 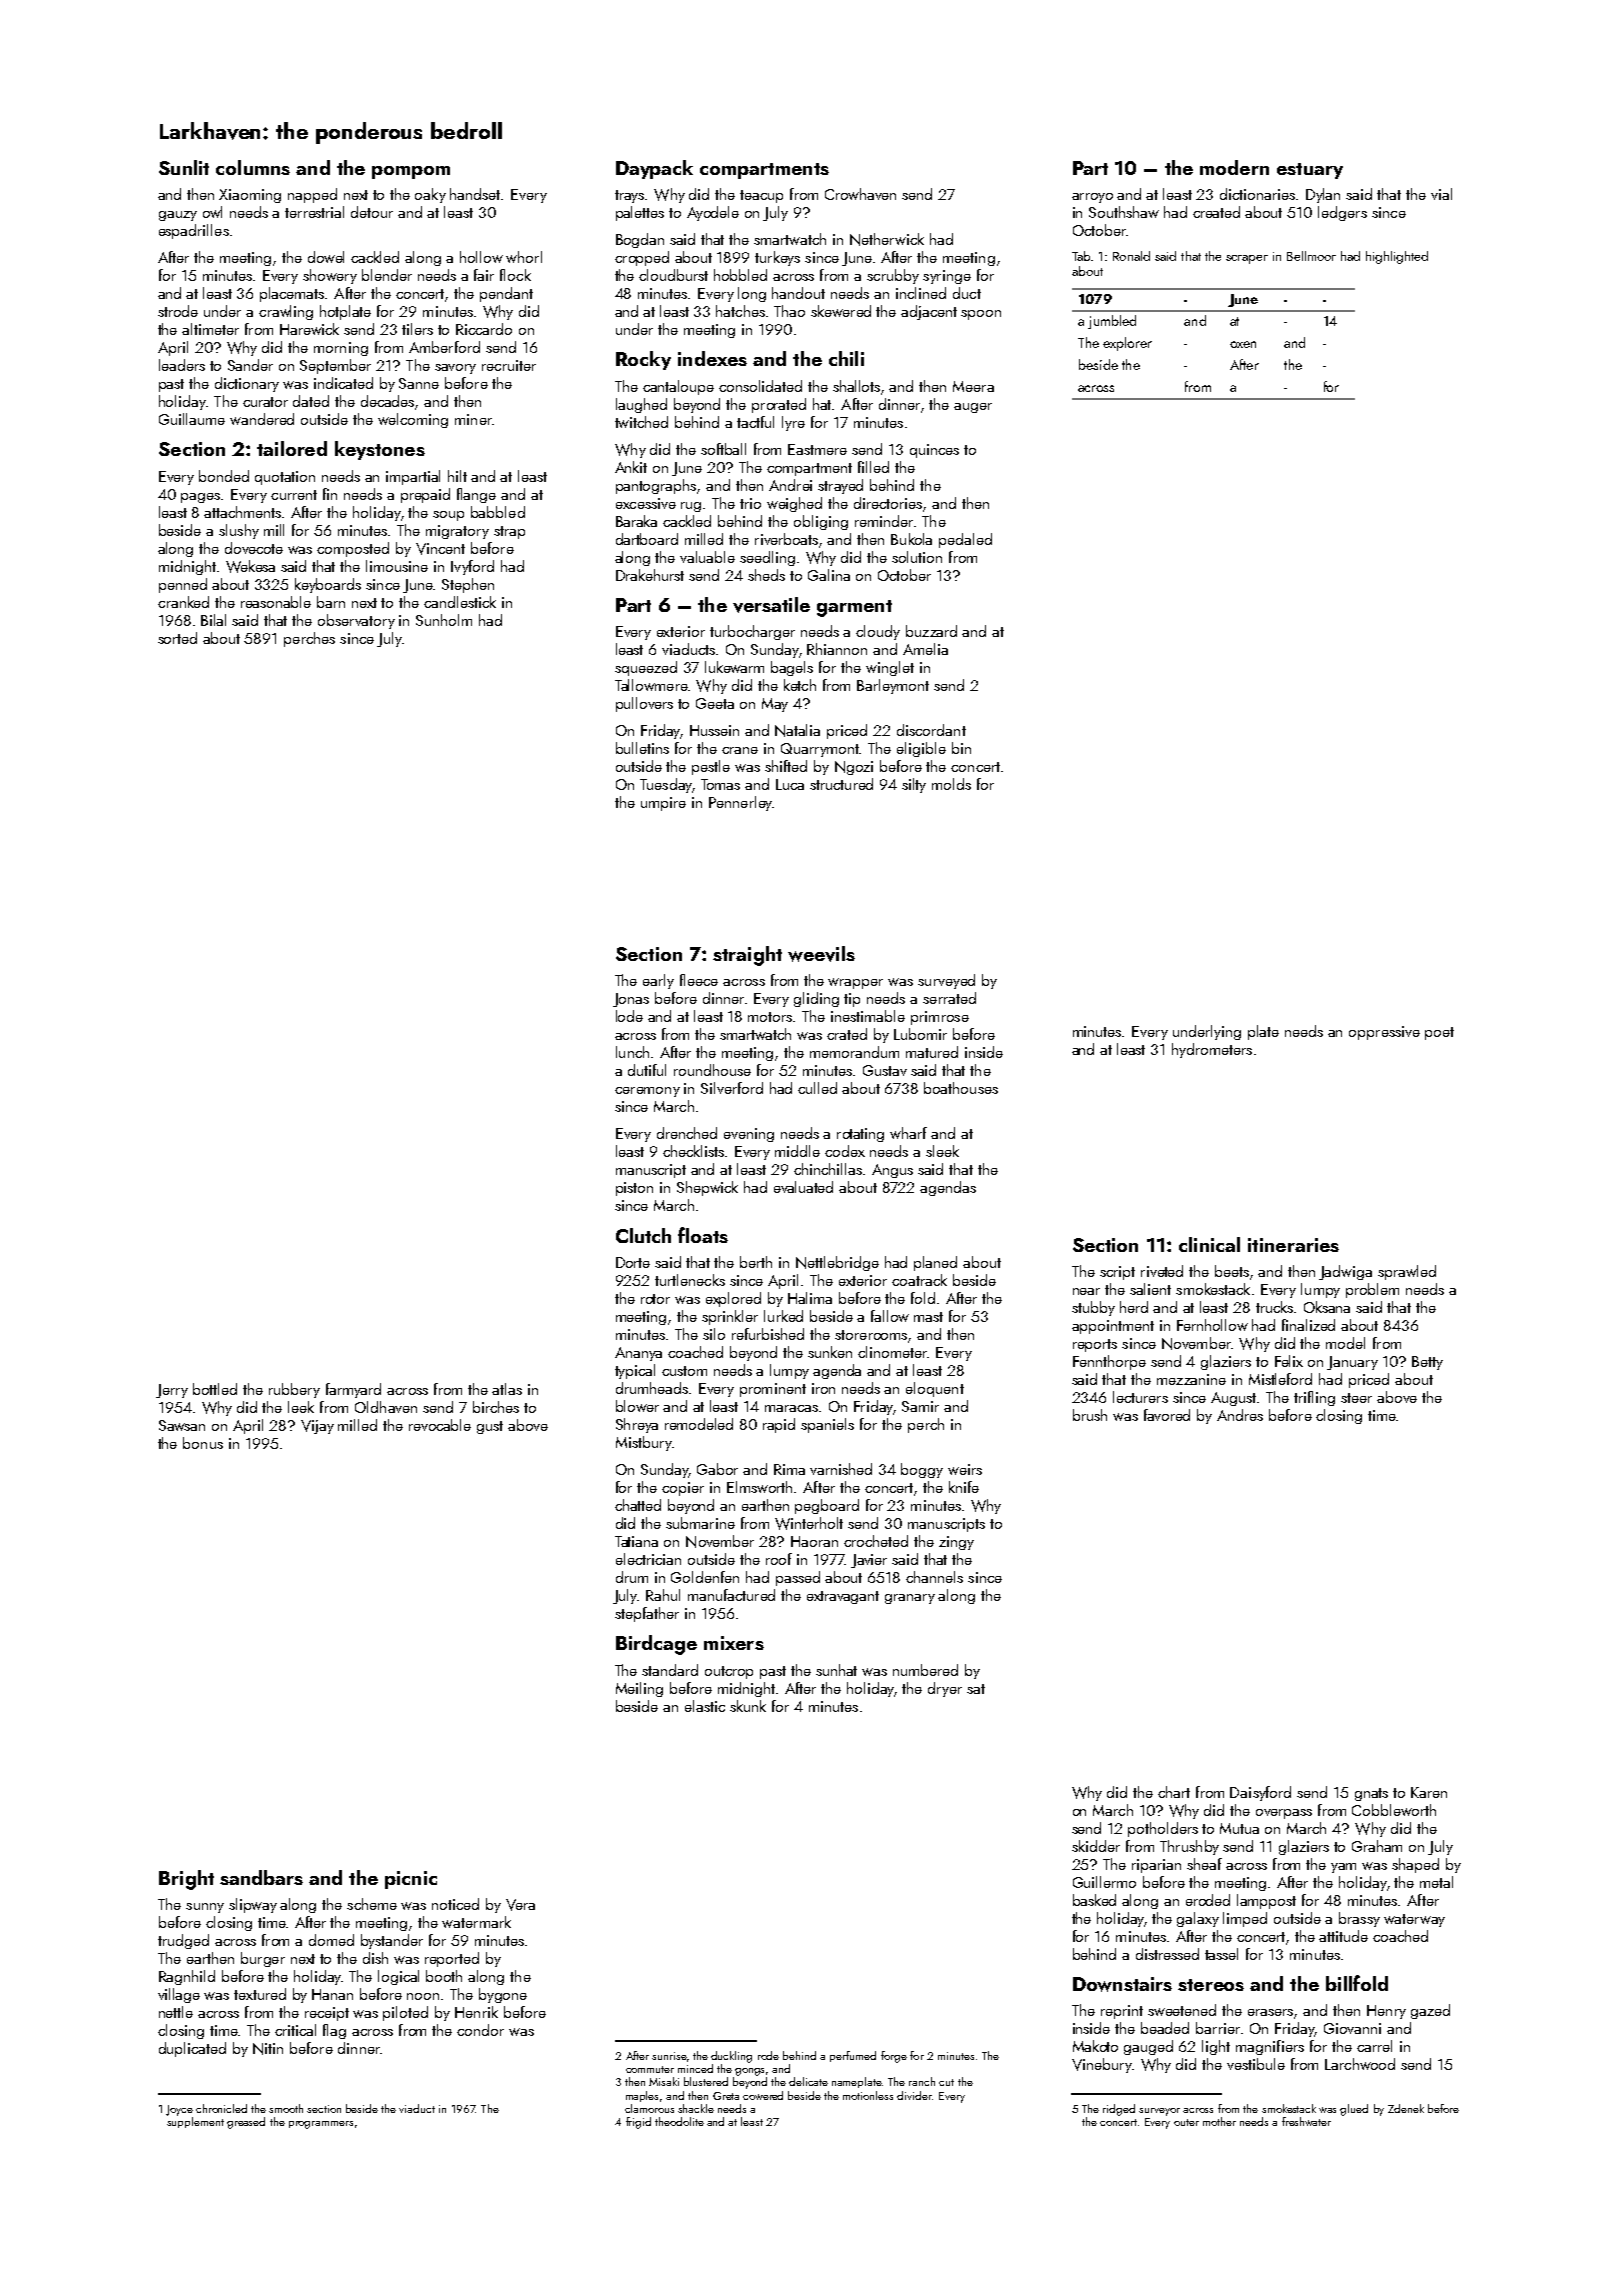 I want to click on Bright, so click(x=186, y=1880).
